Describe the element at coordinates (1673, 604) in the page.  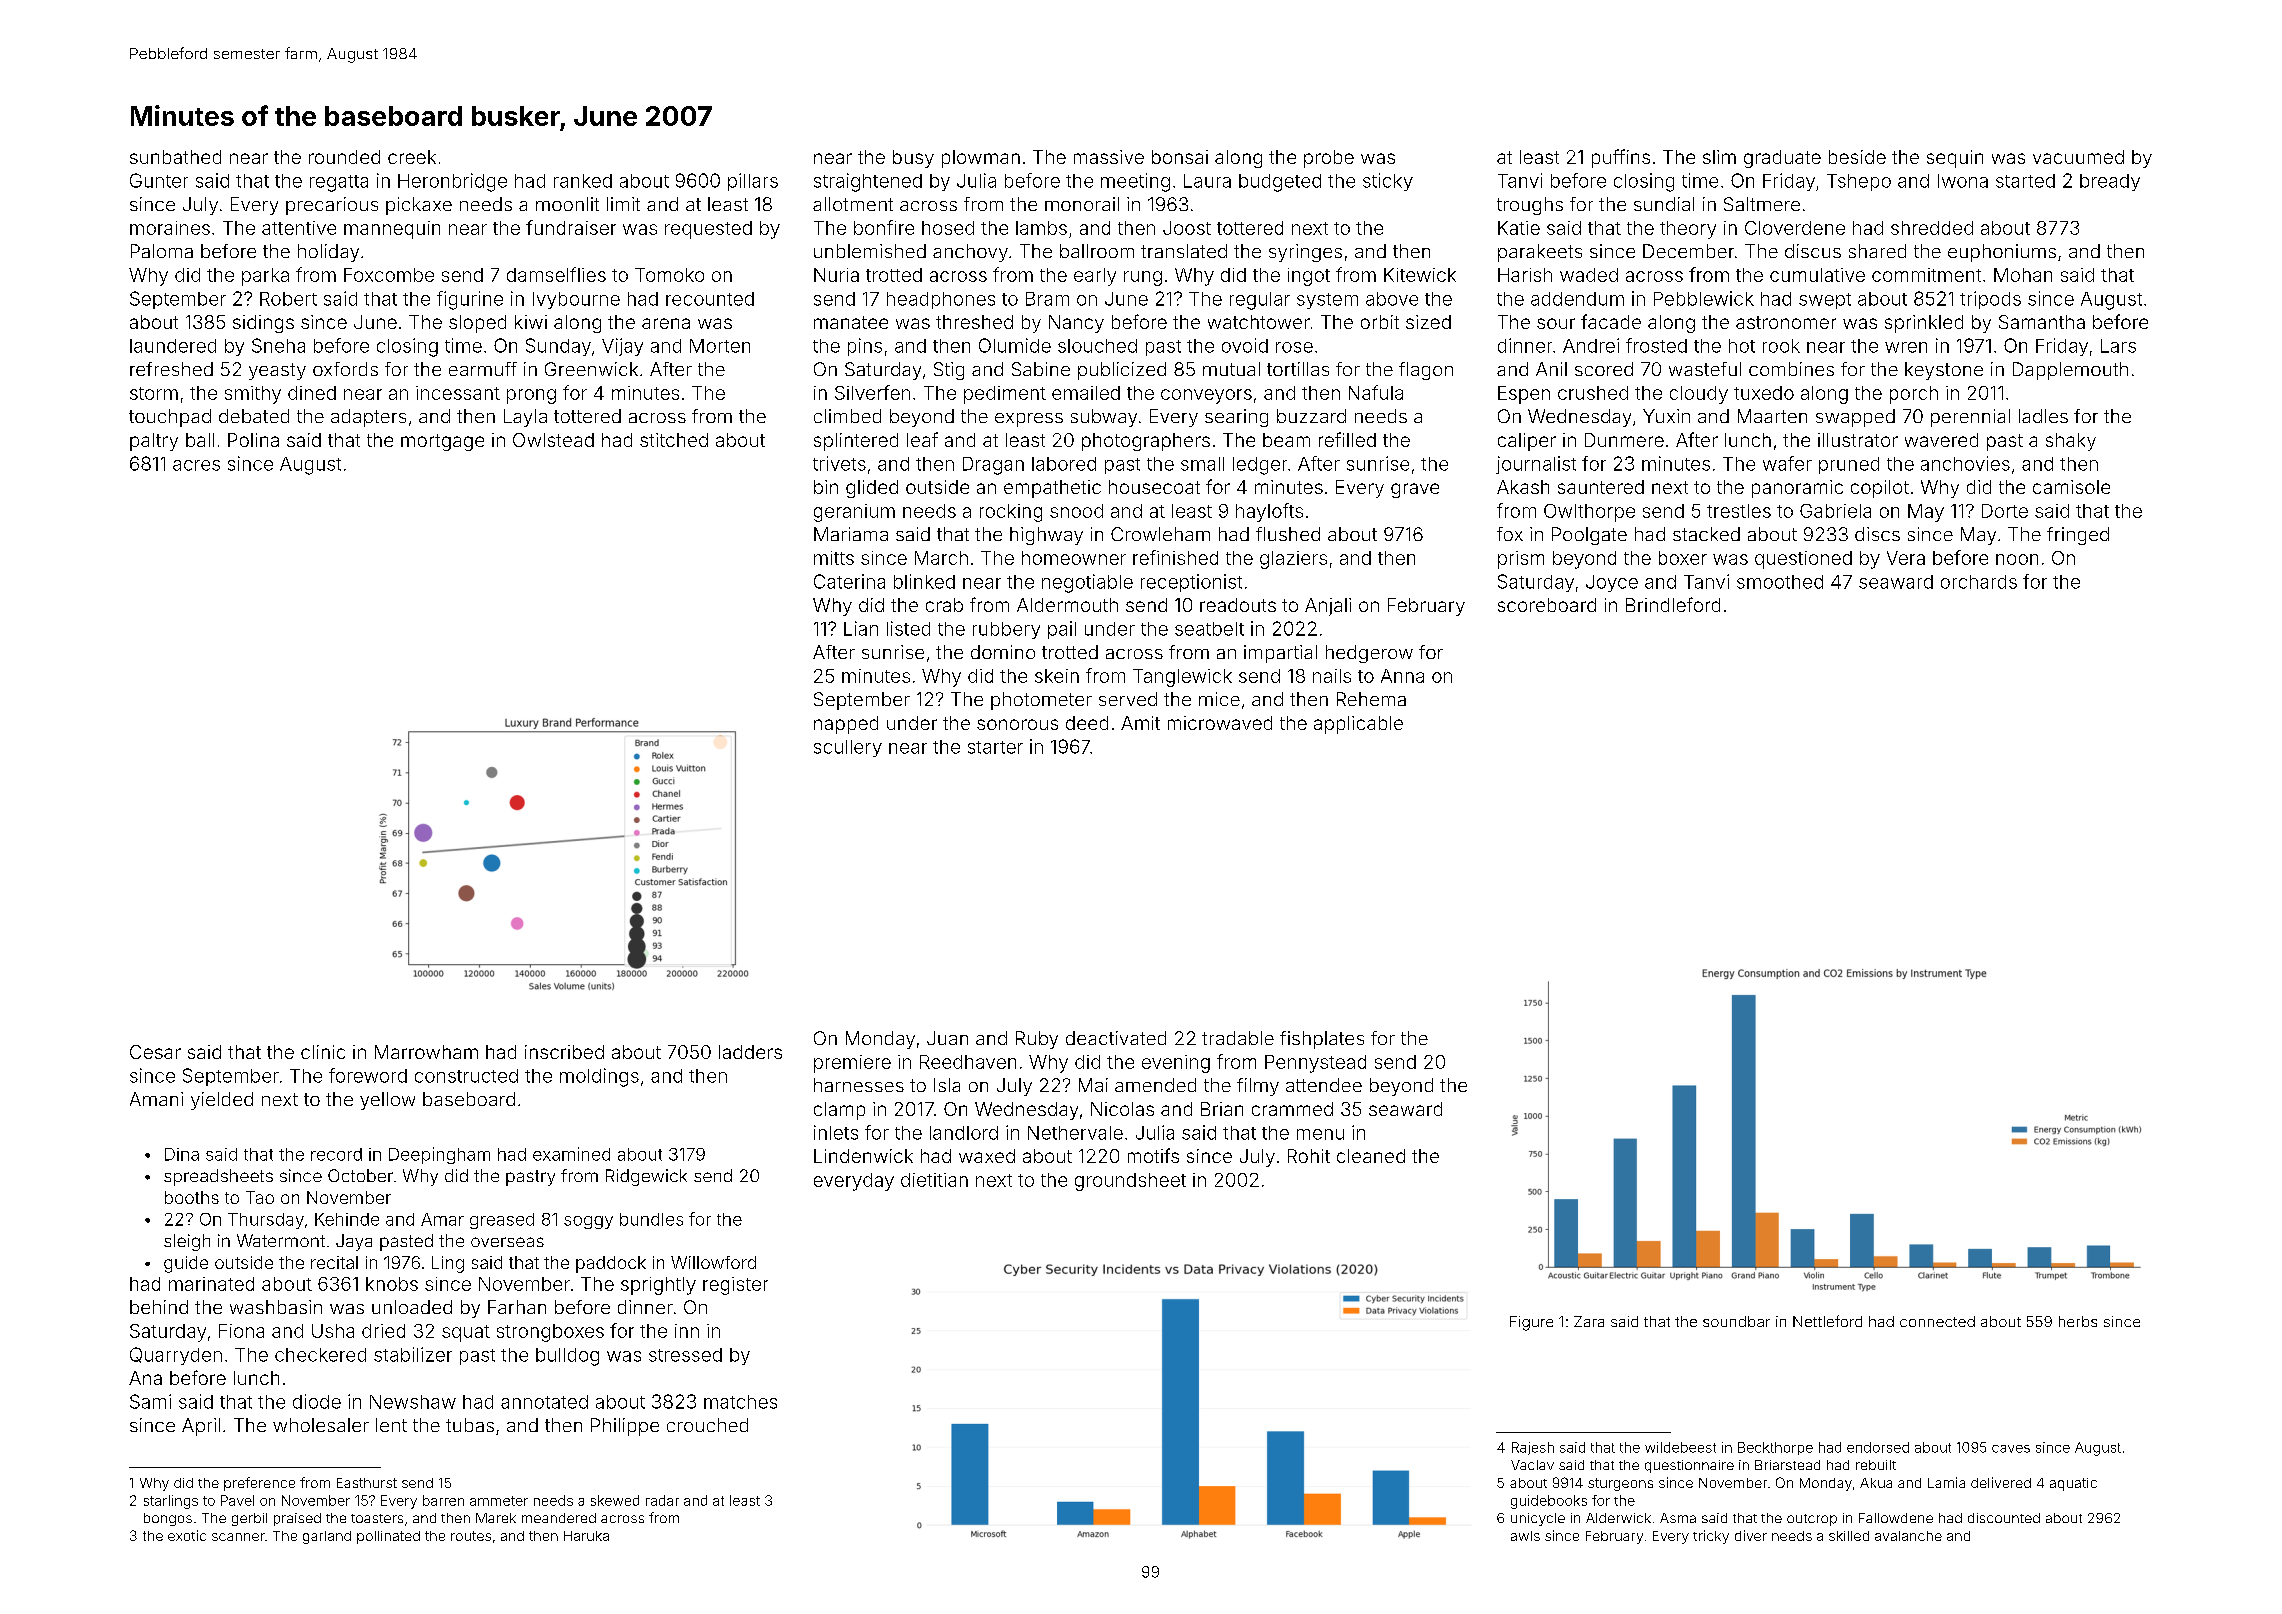
I see `Brindleford` at that location.
